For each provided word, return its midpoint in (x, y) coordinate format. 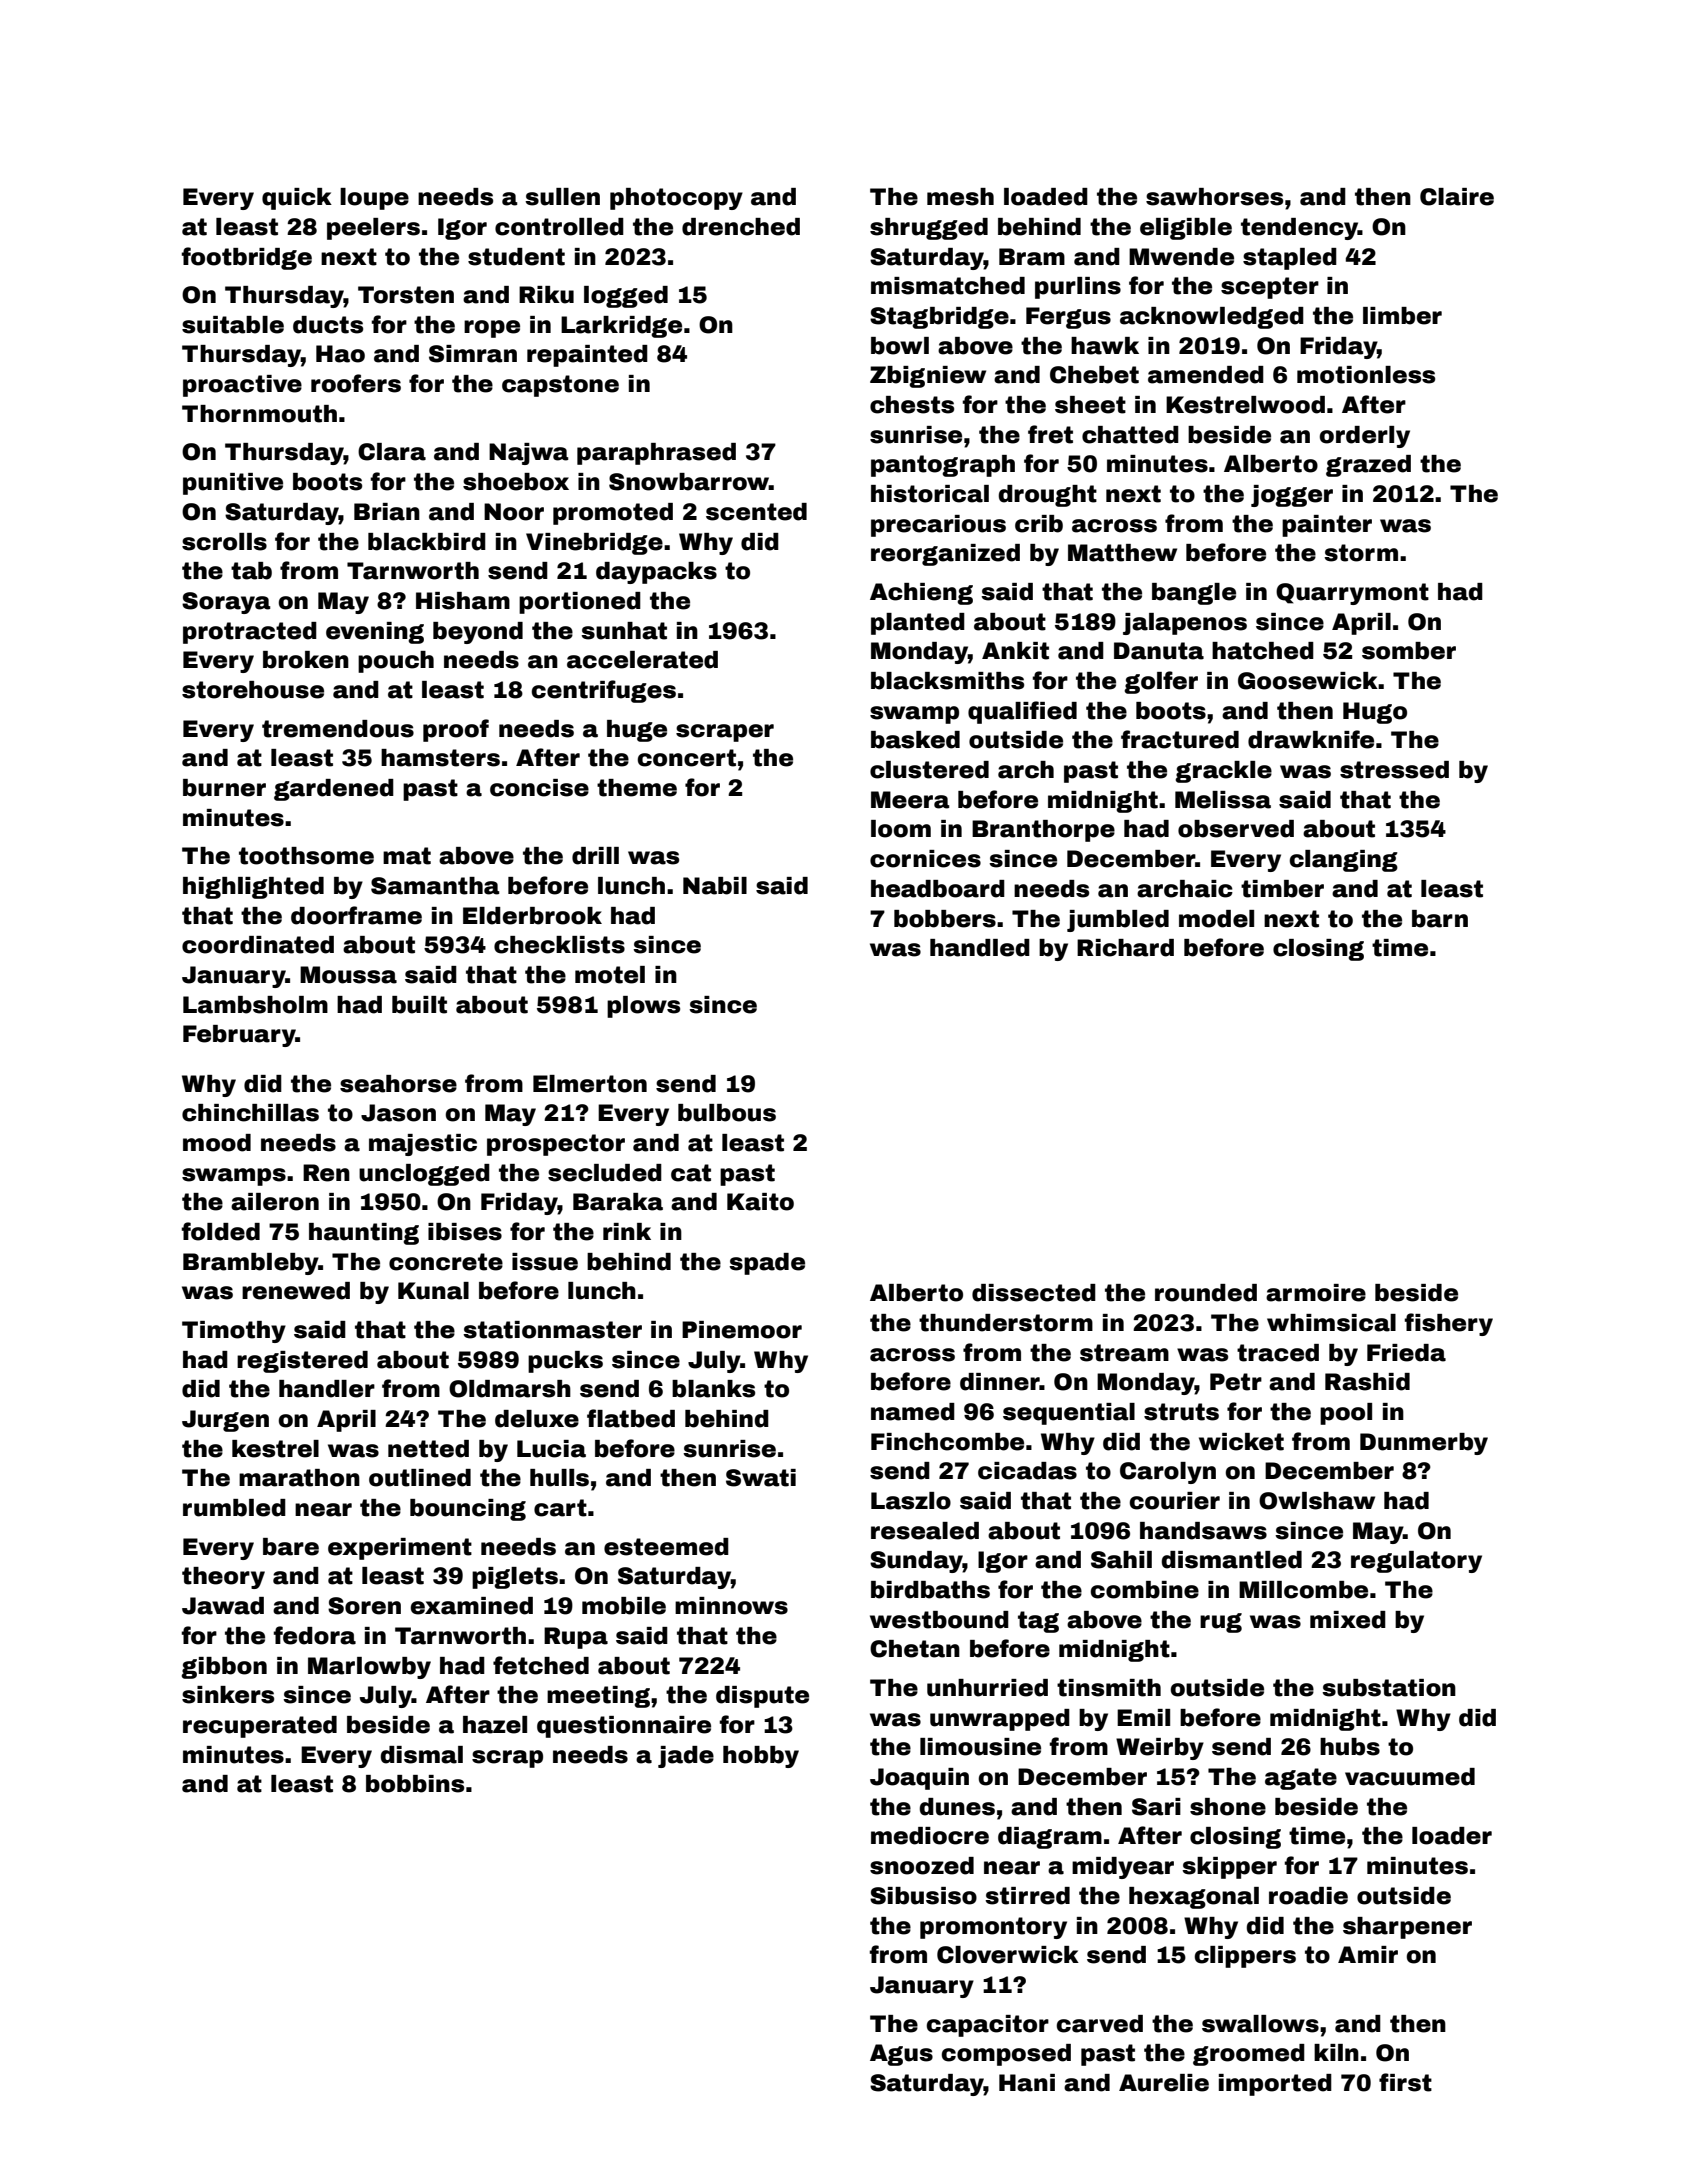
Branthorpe (1043, 831)
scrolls (224, 542)
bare (291, 1547)
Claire (1457, 197)
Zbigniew (928, 377)
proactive (242, 386)
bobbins (415, 1784)
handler (327, 1389)
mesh (960, 197)
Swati (761, 1478)
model (1216, 919)
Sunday (916, 1562)
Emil (1143, 1717)
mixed (1348, 1620)
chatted (1130, 435)
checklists (559, 945)
